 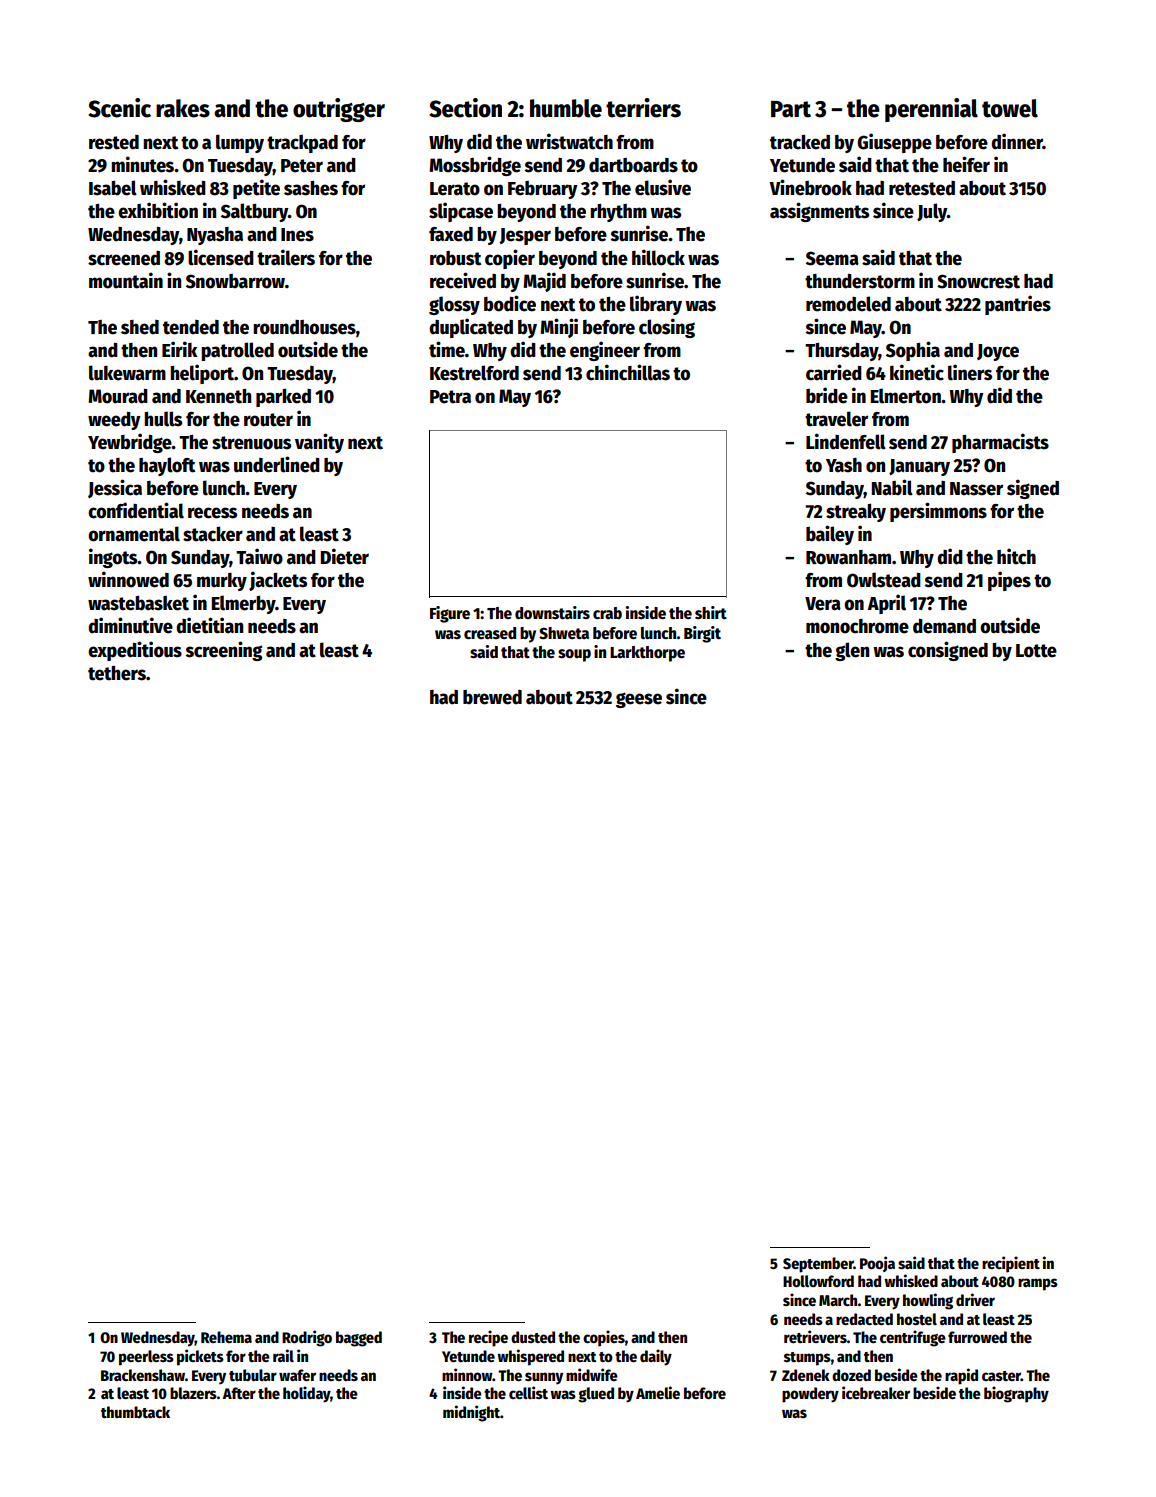 I want to click on Rehema, so click(x=226, y=1337).
